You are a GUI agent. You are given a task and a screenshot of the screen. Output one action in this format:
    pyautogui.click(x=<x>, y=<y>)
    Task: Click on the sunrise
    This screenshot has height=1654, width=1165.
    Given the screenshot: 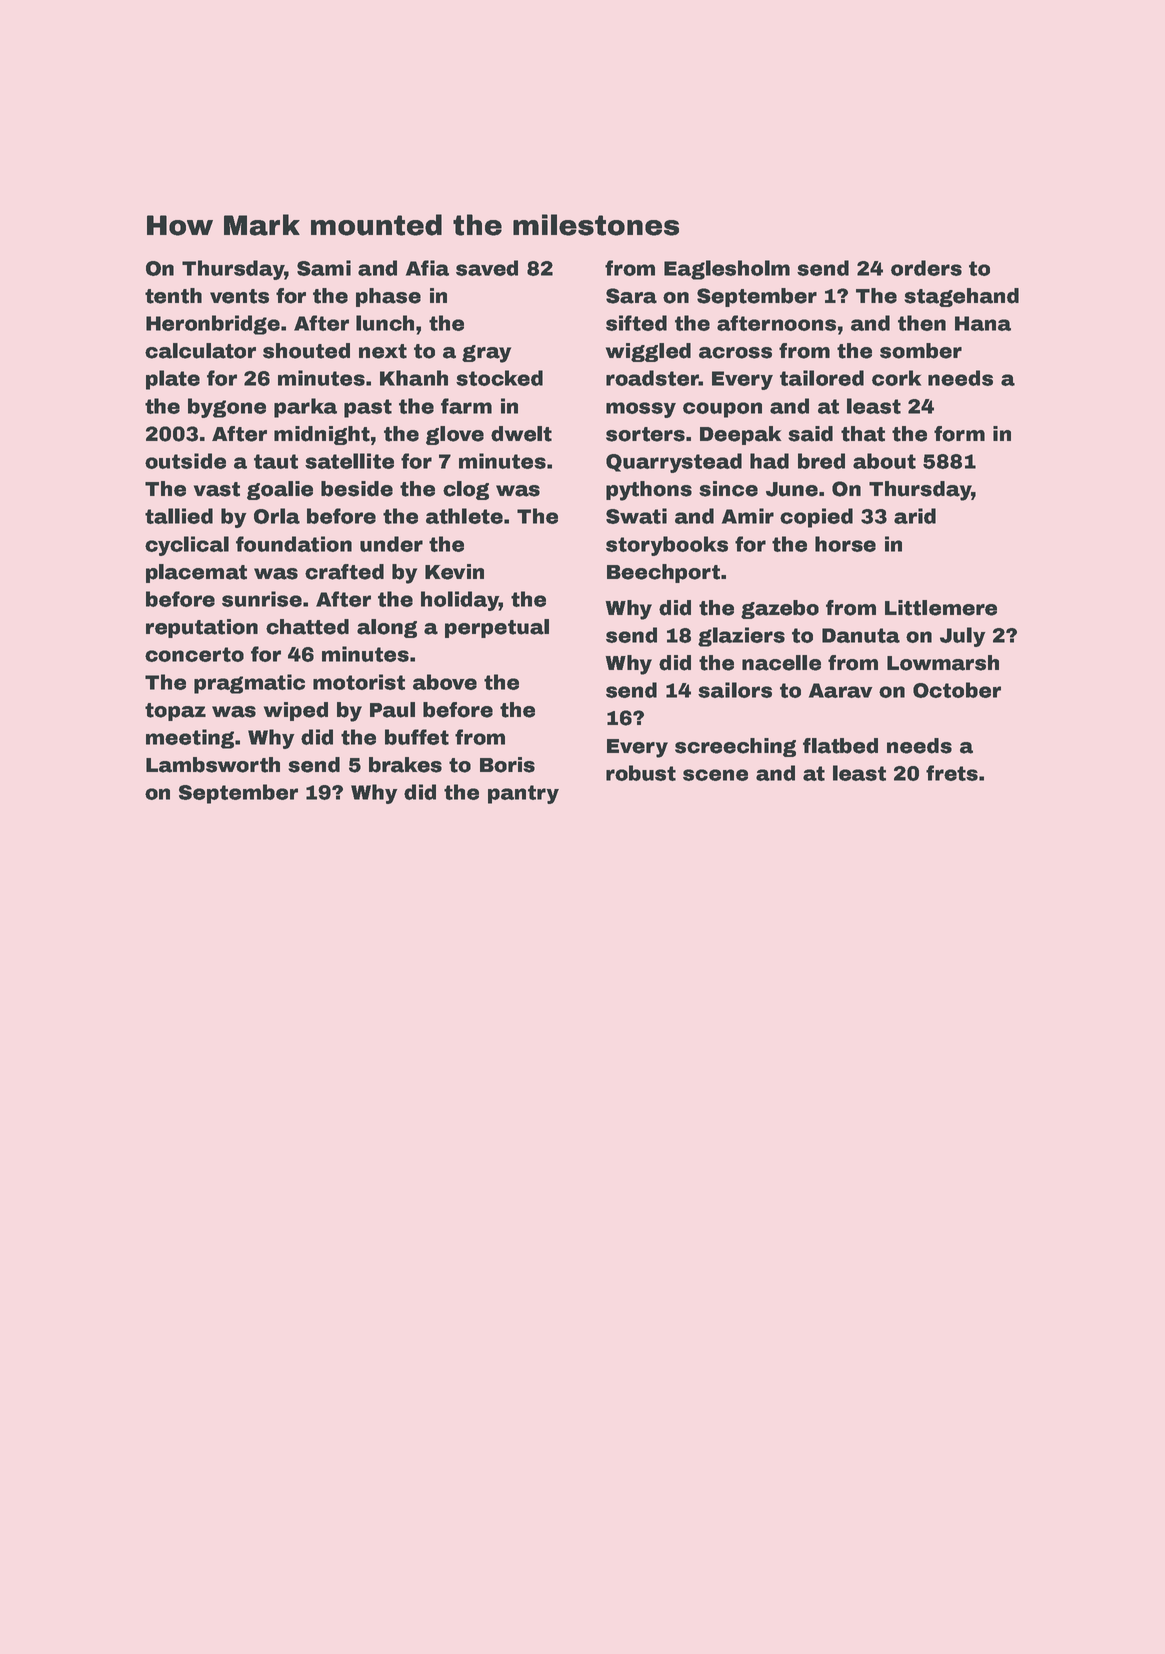 What is the action you would take?
    pyautogui.click(x=262, y=599)
